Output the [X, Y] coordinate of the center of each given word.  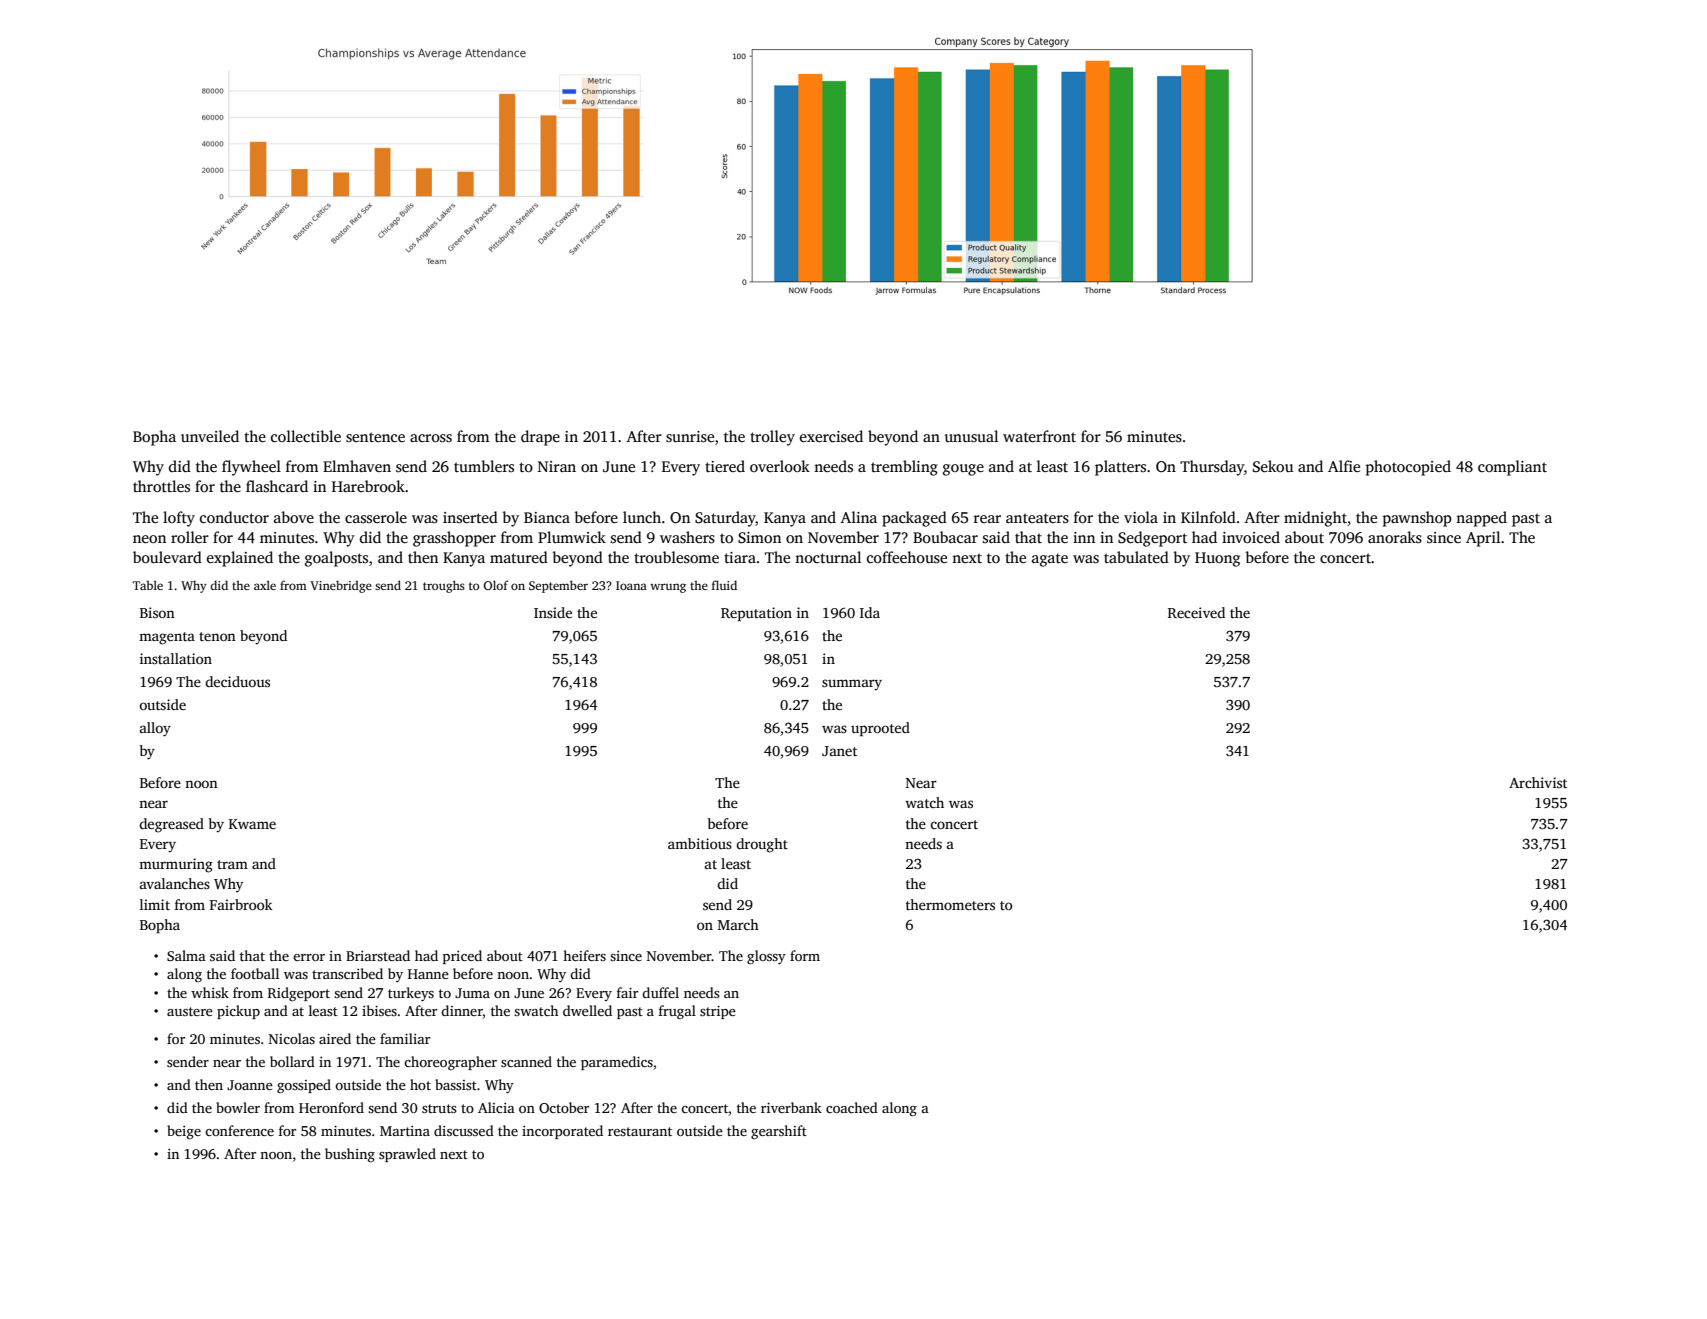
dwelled [587, 1010]
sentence [375, 437]
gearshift [779, 1132]
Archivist [1538, 782]
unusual [971, 436]
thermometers [950, 904]
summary [852, 685]
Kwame [252, 824]
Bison [157, 612]
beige [184, 1132]
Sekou [1273, 466]
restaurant [640, 1131]
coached [852, 1107]
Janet [839, 751]
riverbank [791, 1107]
